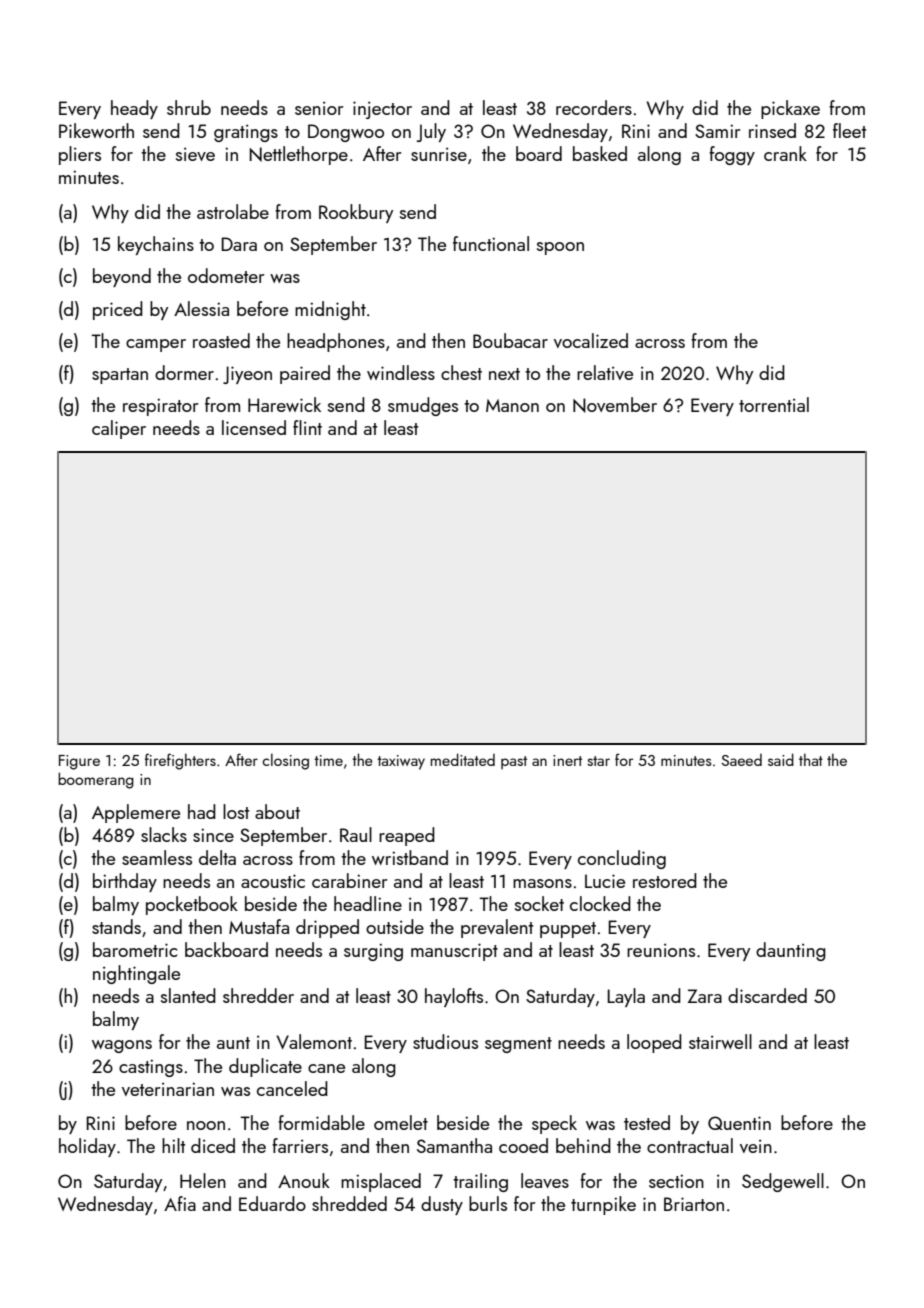 This document has width=924, height=1308. What do you see at coordinates (272, 1203) in the document?
I see `Eduardo` at bounding box center [272, 1203].
